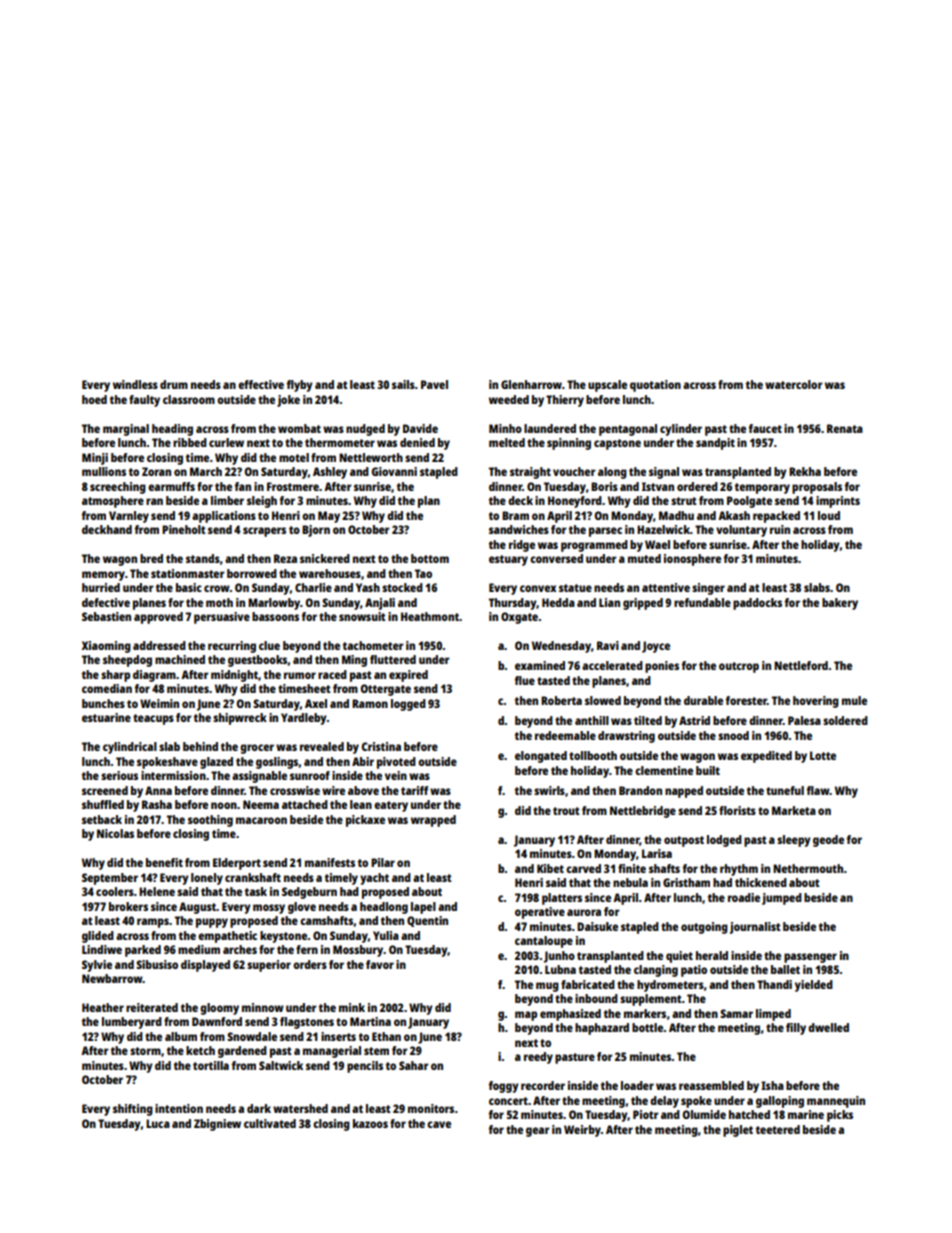  Describe the element at coordinates (107, 688) in the screenshot. I see `comedian` at that location.
